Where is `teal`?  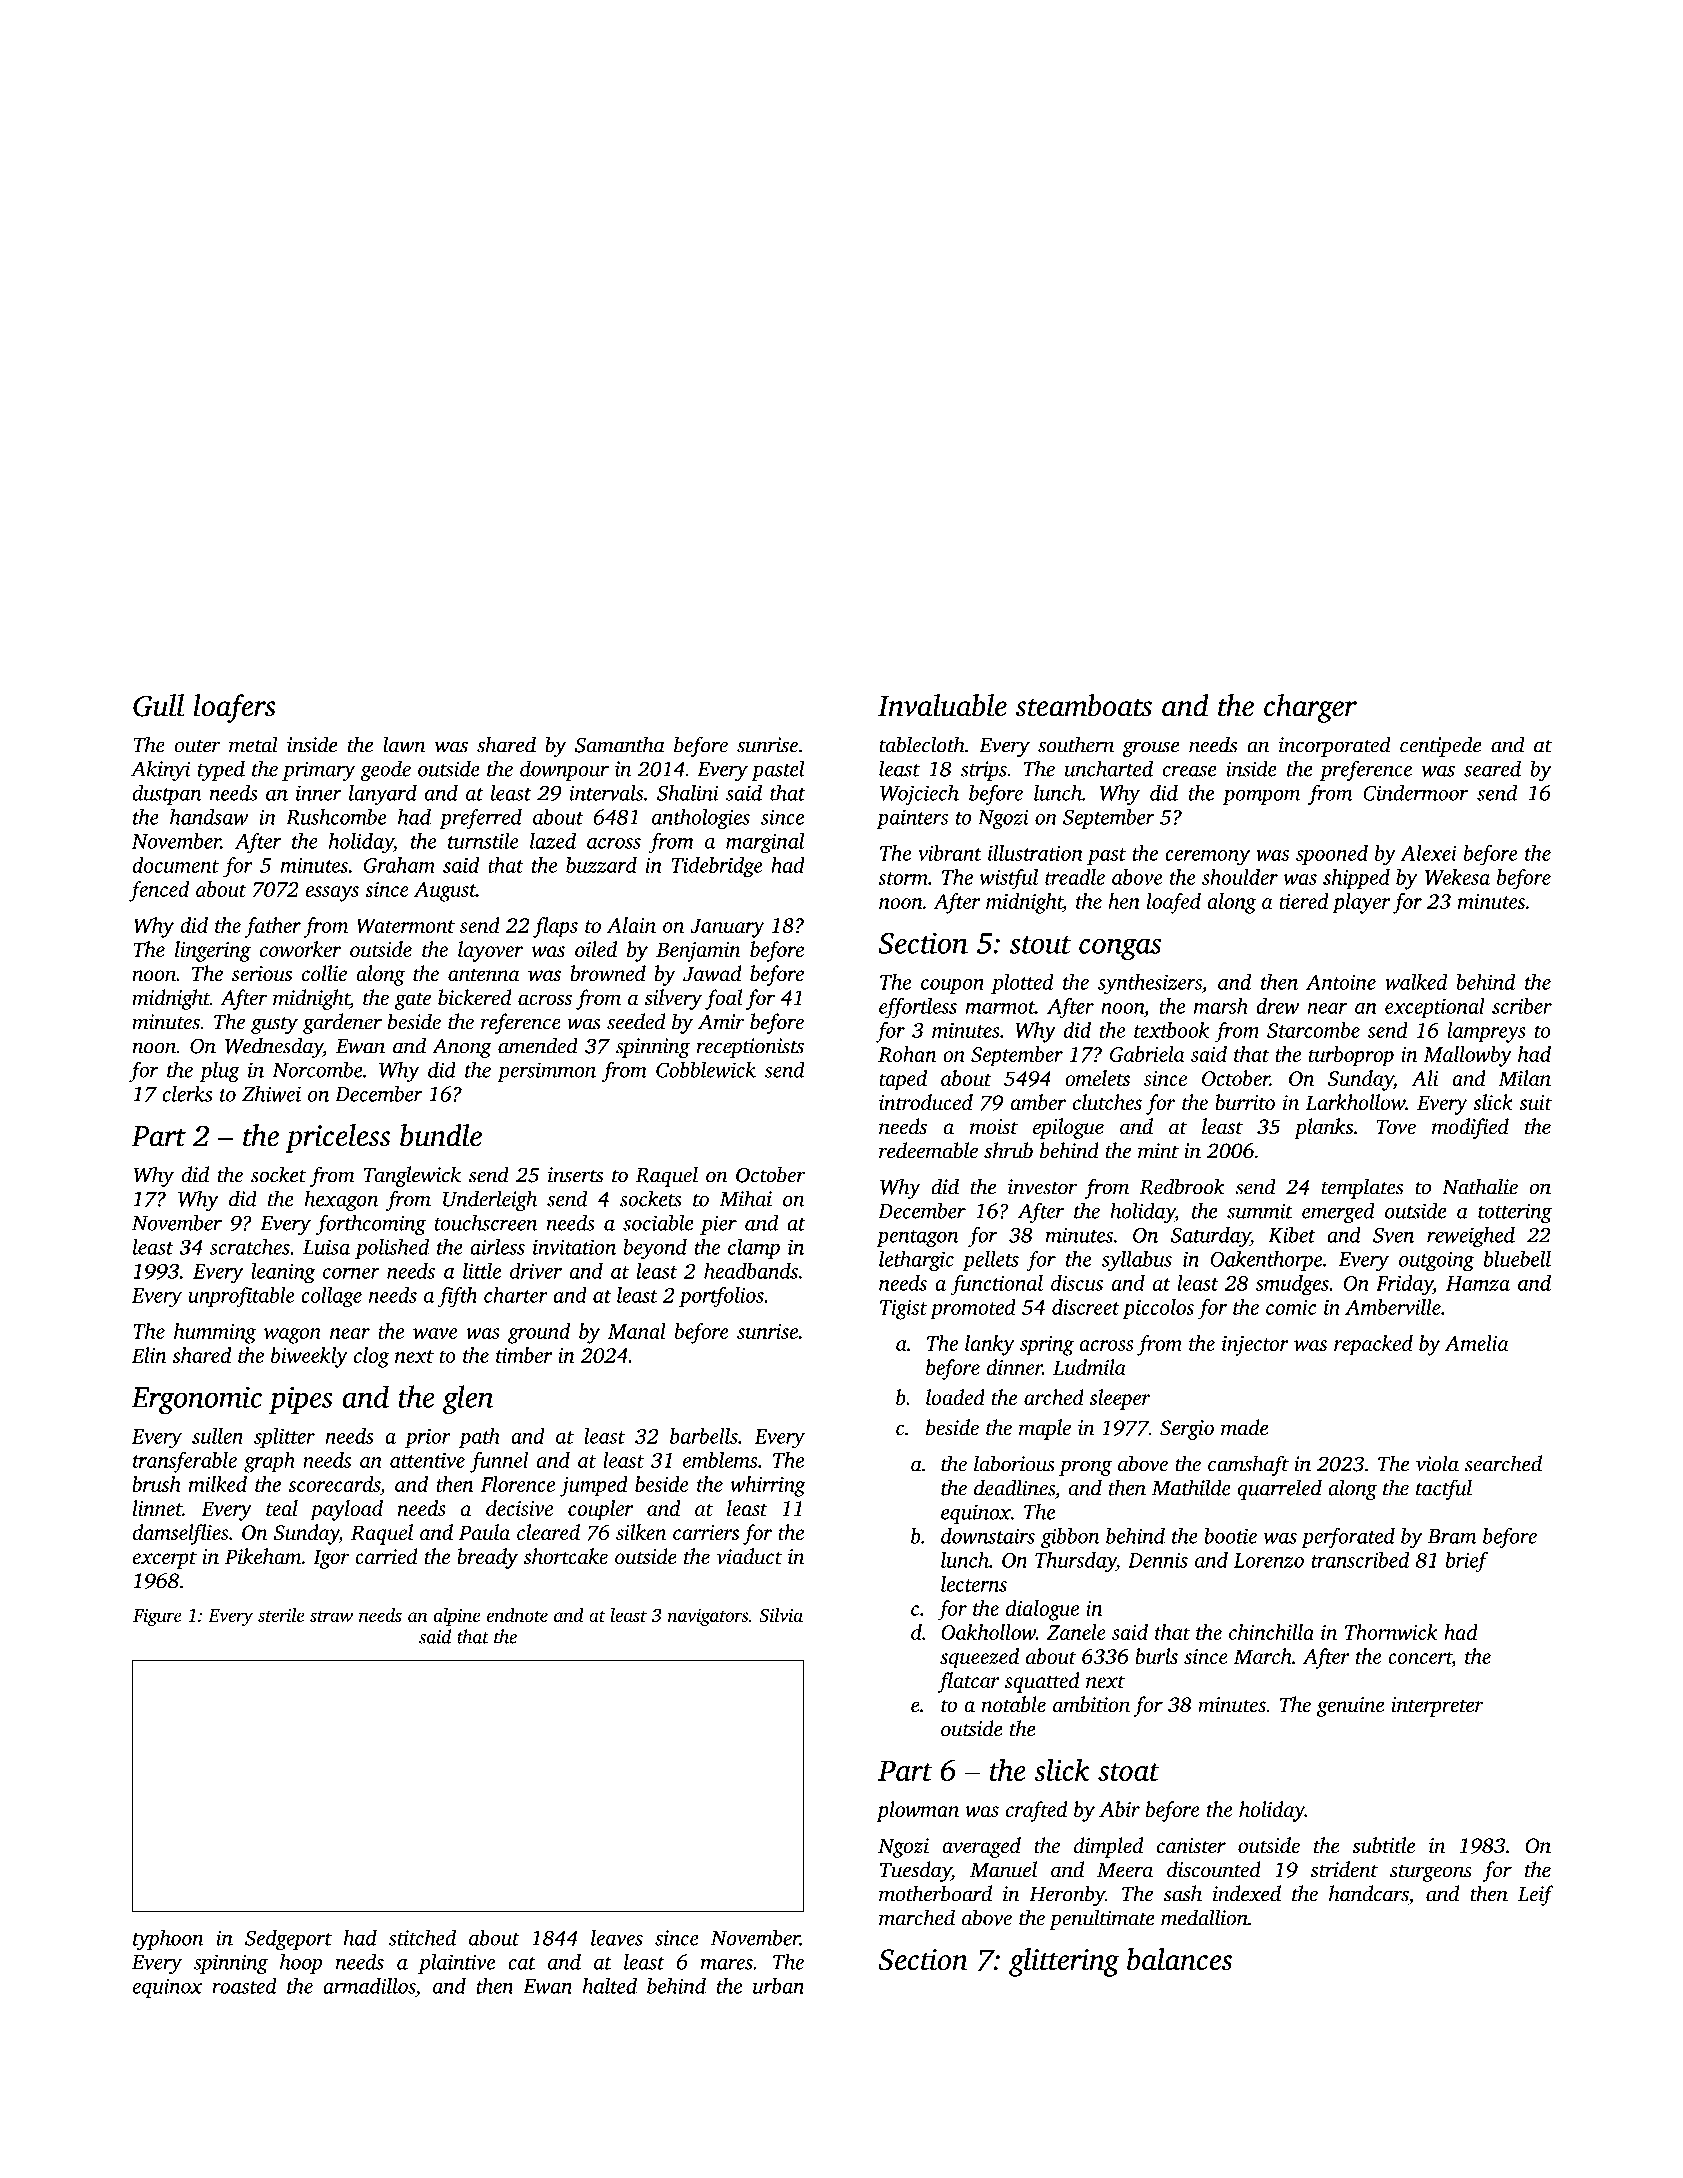 teal is located at coordinates (282, 1508).
